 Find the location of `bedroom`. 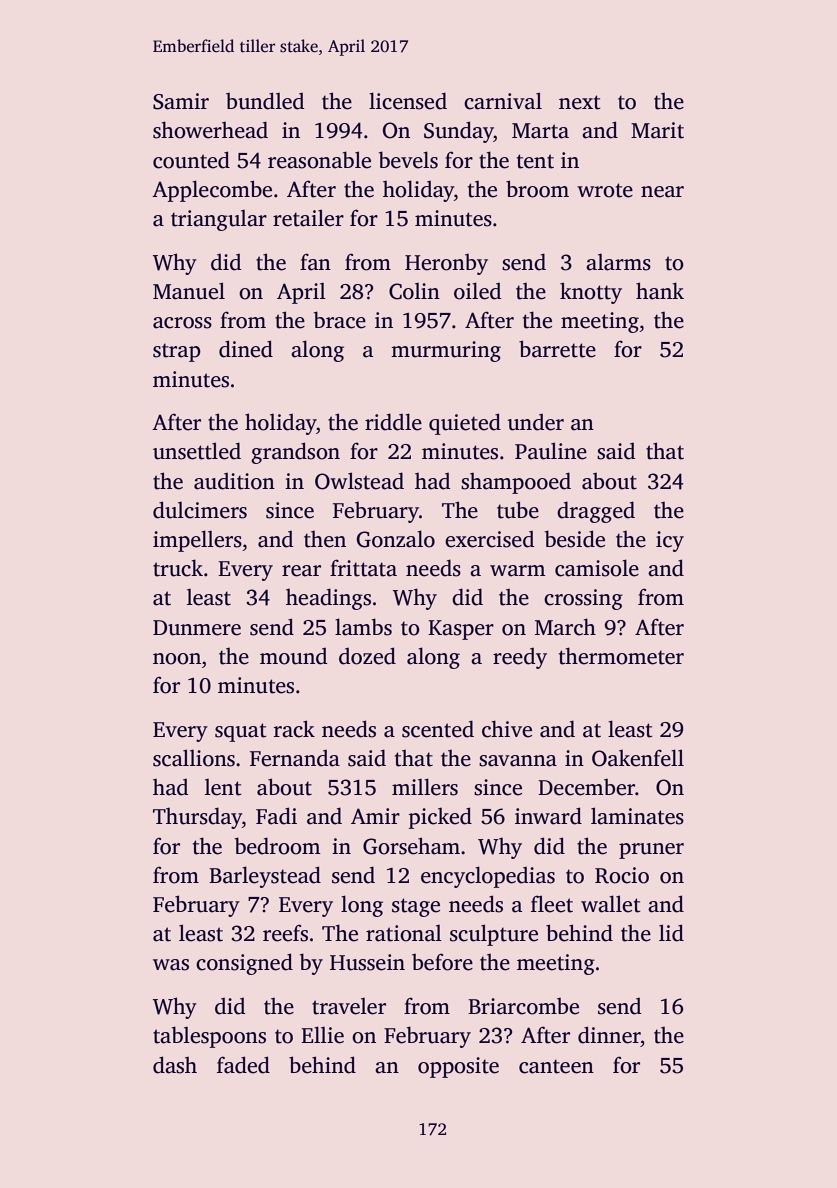

bedroom is located at coordinates (278, 846).
